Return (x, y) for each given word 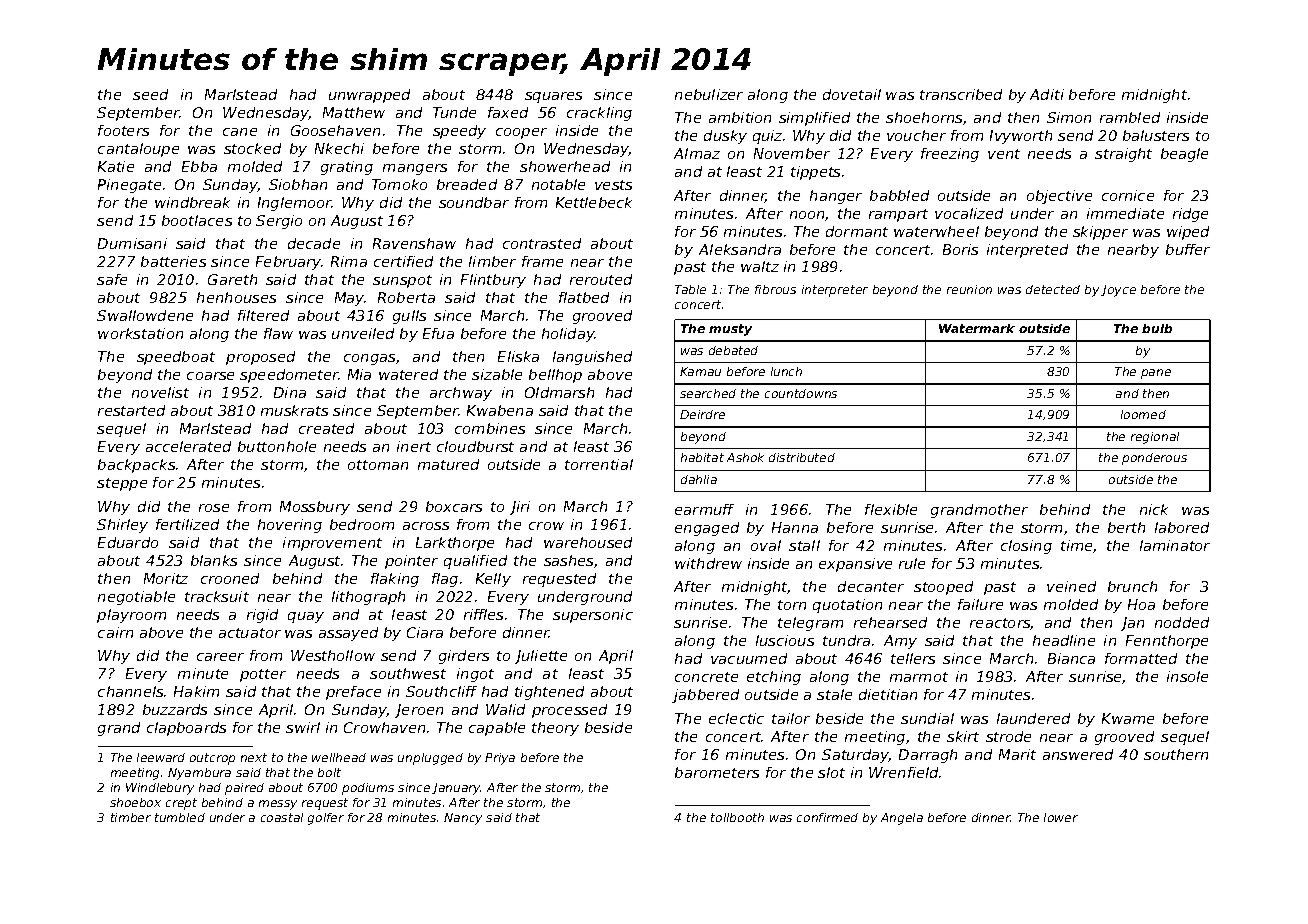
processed (569, 711)
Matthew (354, 112)
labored (1182, 527)
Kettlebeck (594, 202)
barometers (717, 772)
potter (263, 675)
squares (553, 97)
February (289, 263)
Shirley (122, 526)
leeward (161, 757)
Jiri (520, 508)
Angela (902, 819)
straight (1123, 155)
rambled (1130, 117)
